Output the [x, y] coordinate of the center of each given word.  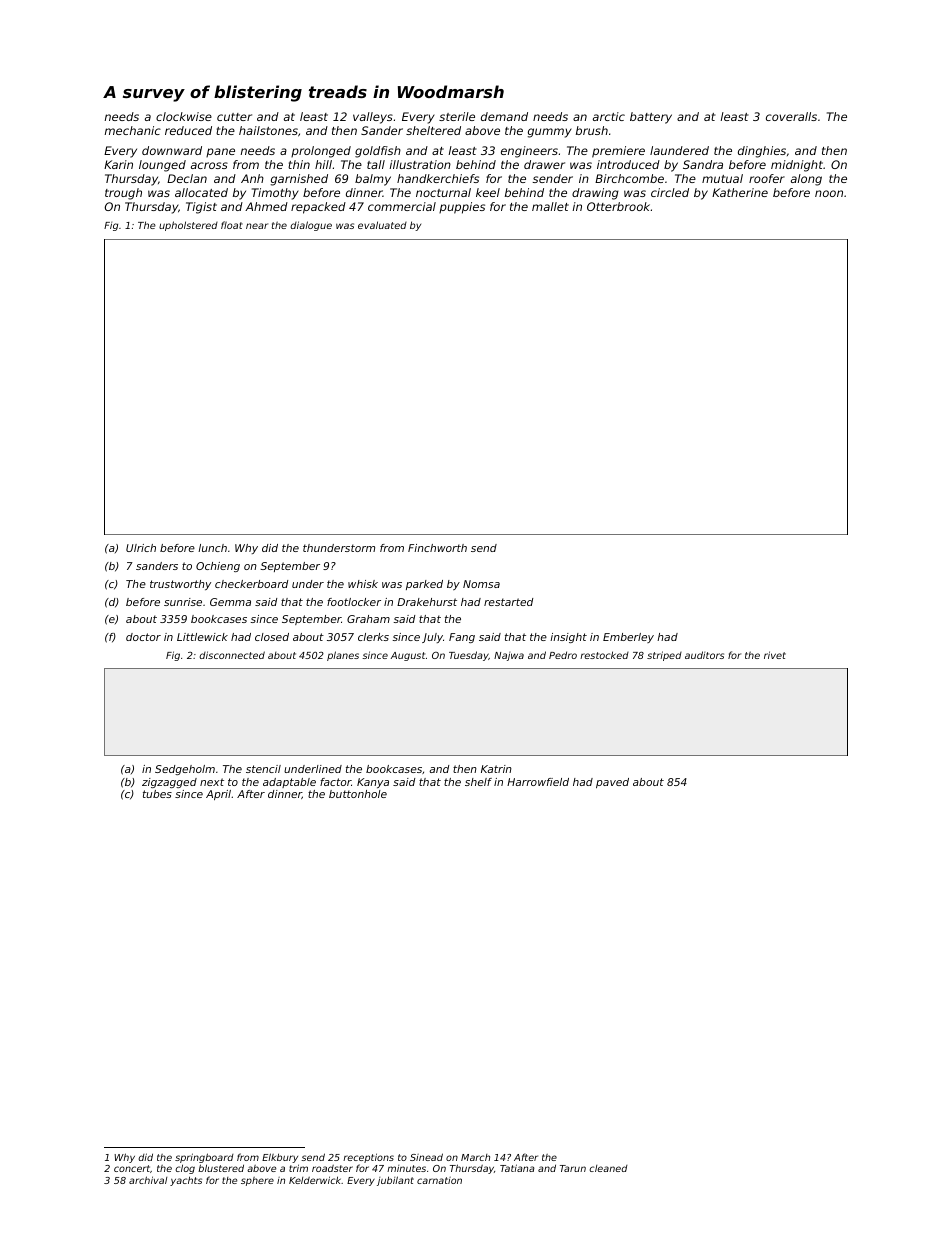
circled [670, 192]
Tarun [573, 1168]
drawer [544, 164]
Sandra [703, 164]
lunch [212, 548]
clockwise [184, 116]
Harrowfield [538, 782]
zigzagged [169, 783]
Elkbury [280, 1159]
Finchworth [437, 548]
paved [612, 783]
